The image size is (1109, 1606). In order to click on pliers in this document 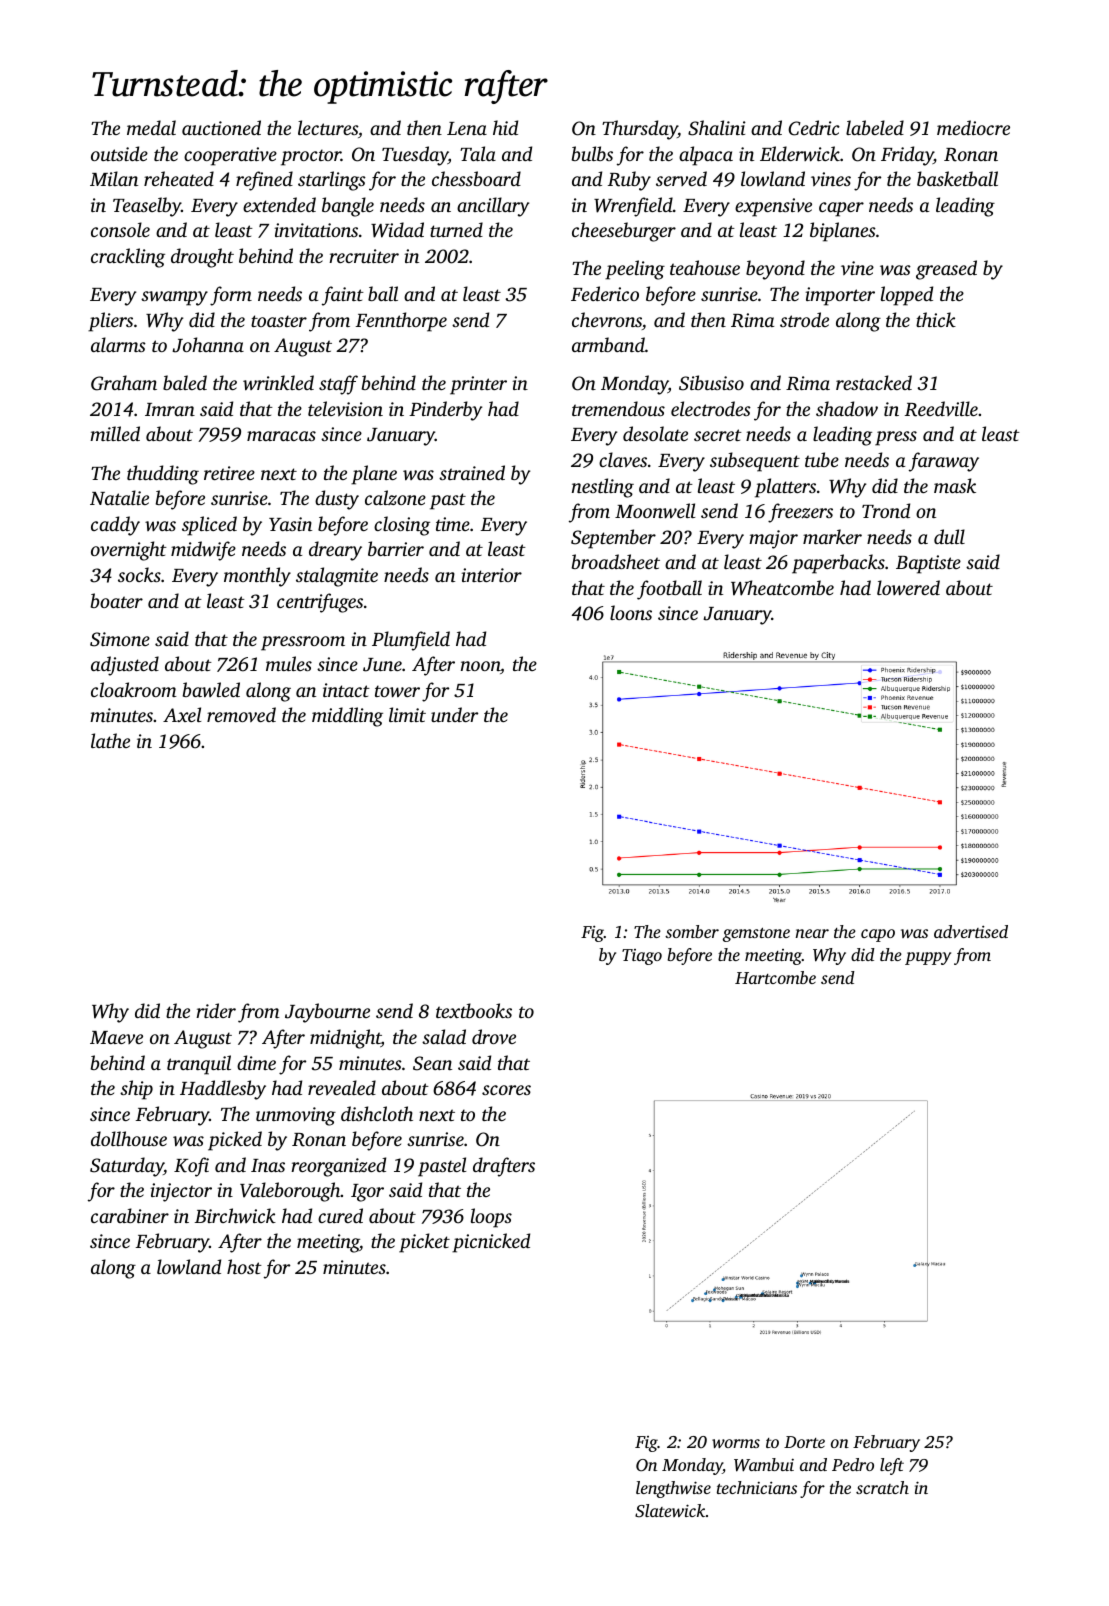, I will do `click(110, 322)`.
